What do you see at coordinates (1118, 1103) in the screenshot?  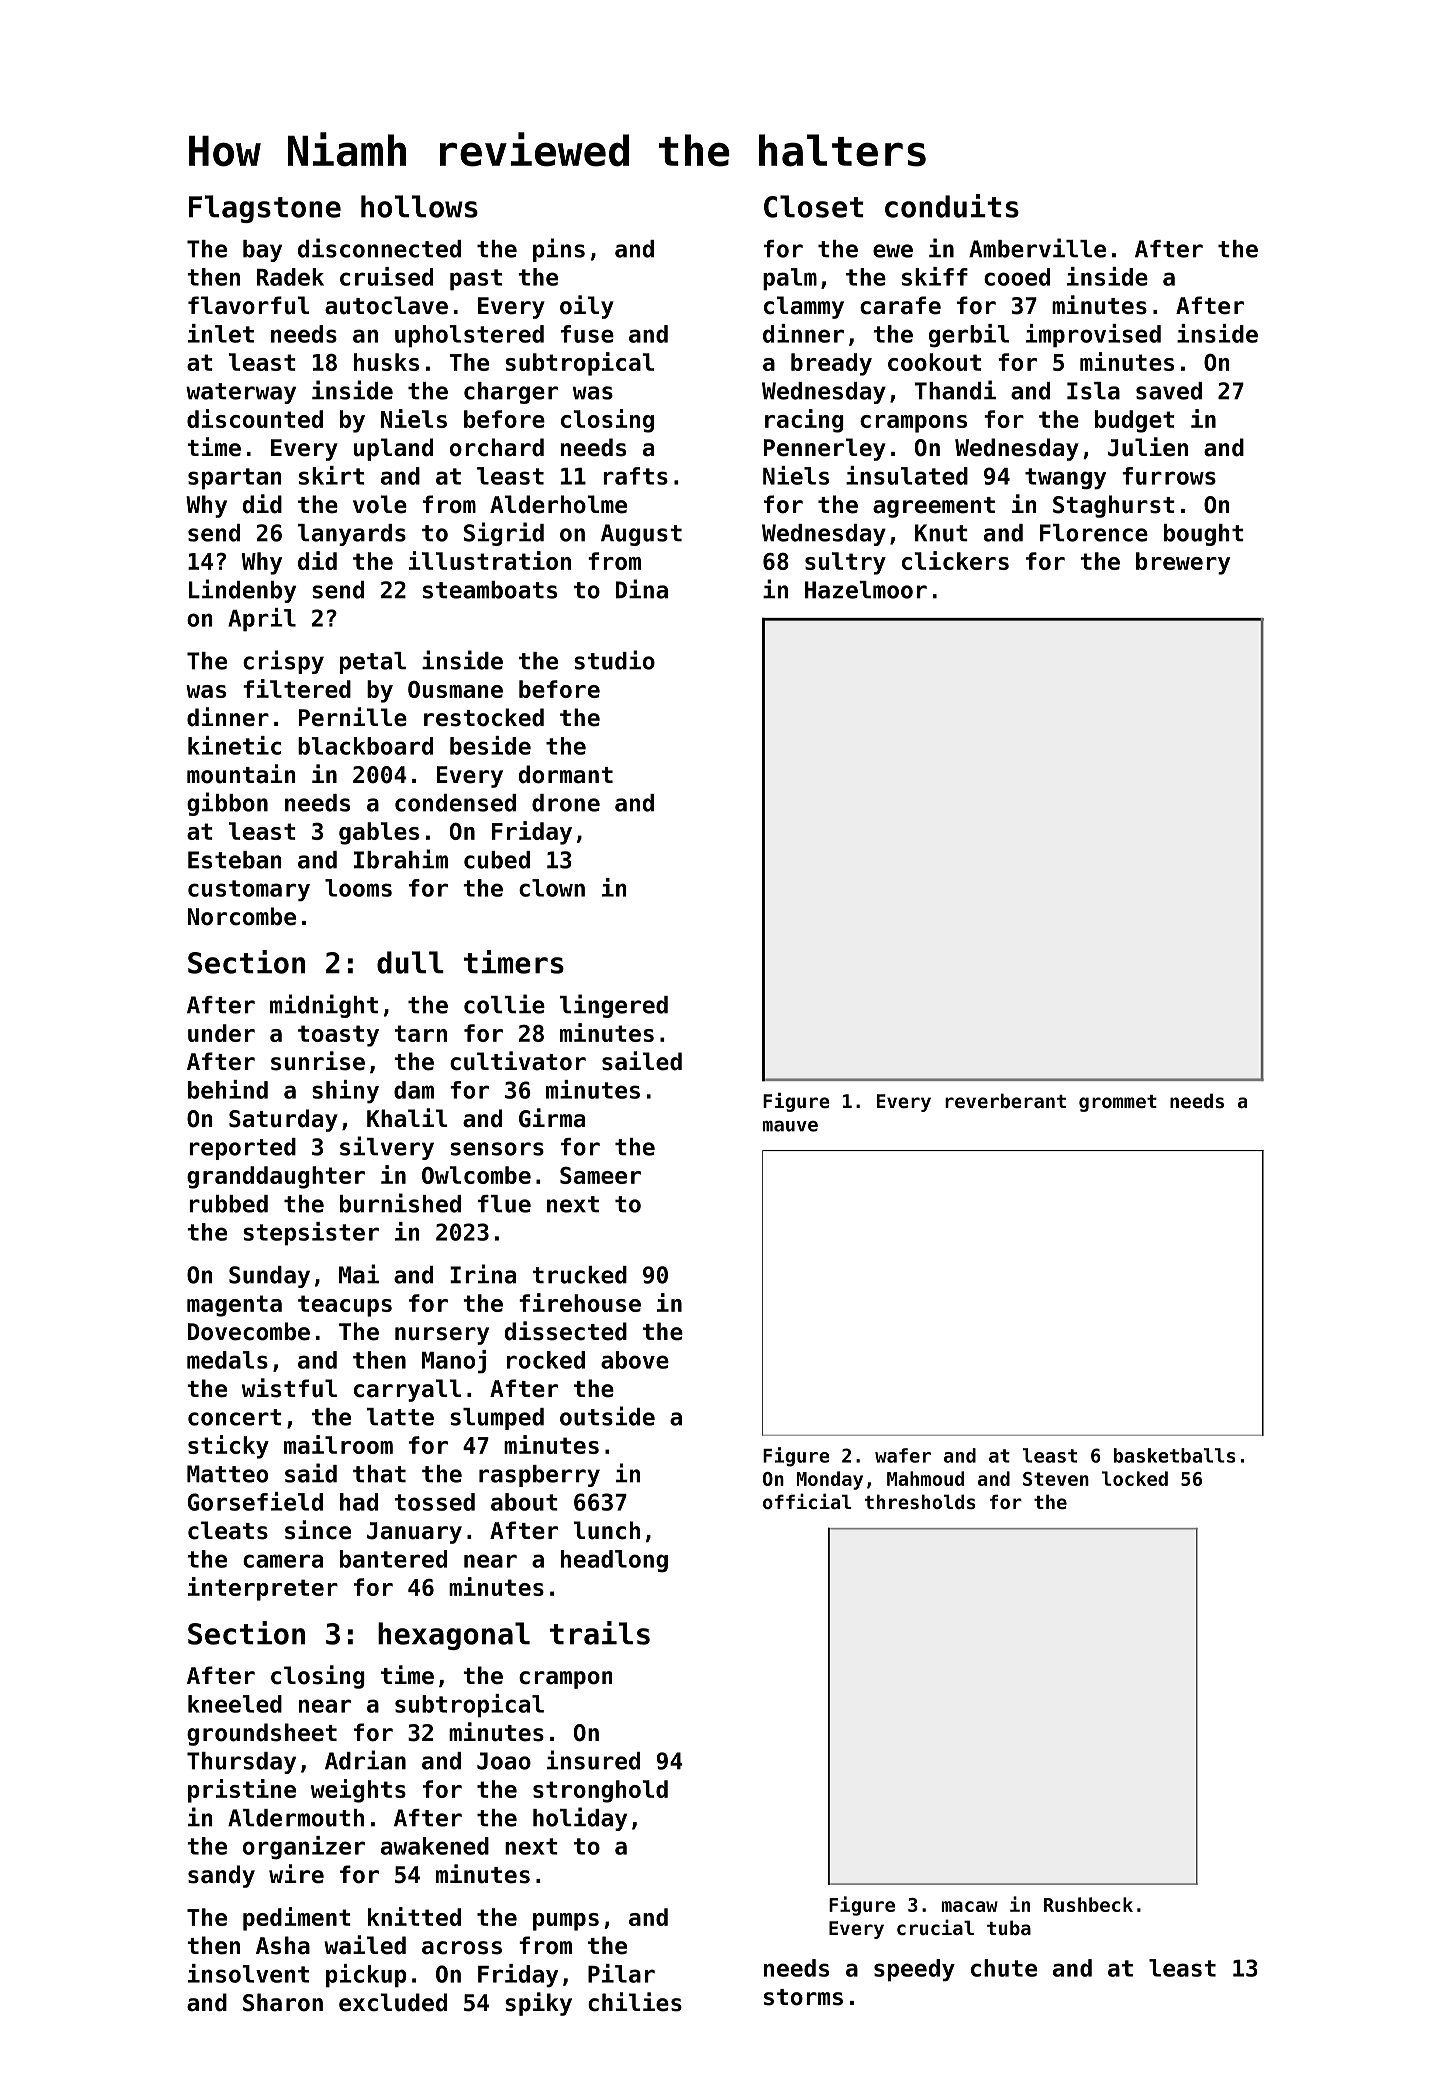 I see `grommet` at bounding box center [1118, 1103].
